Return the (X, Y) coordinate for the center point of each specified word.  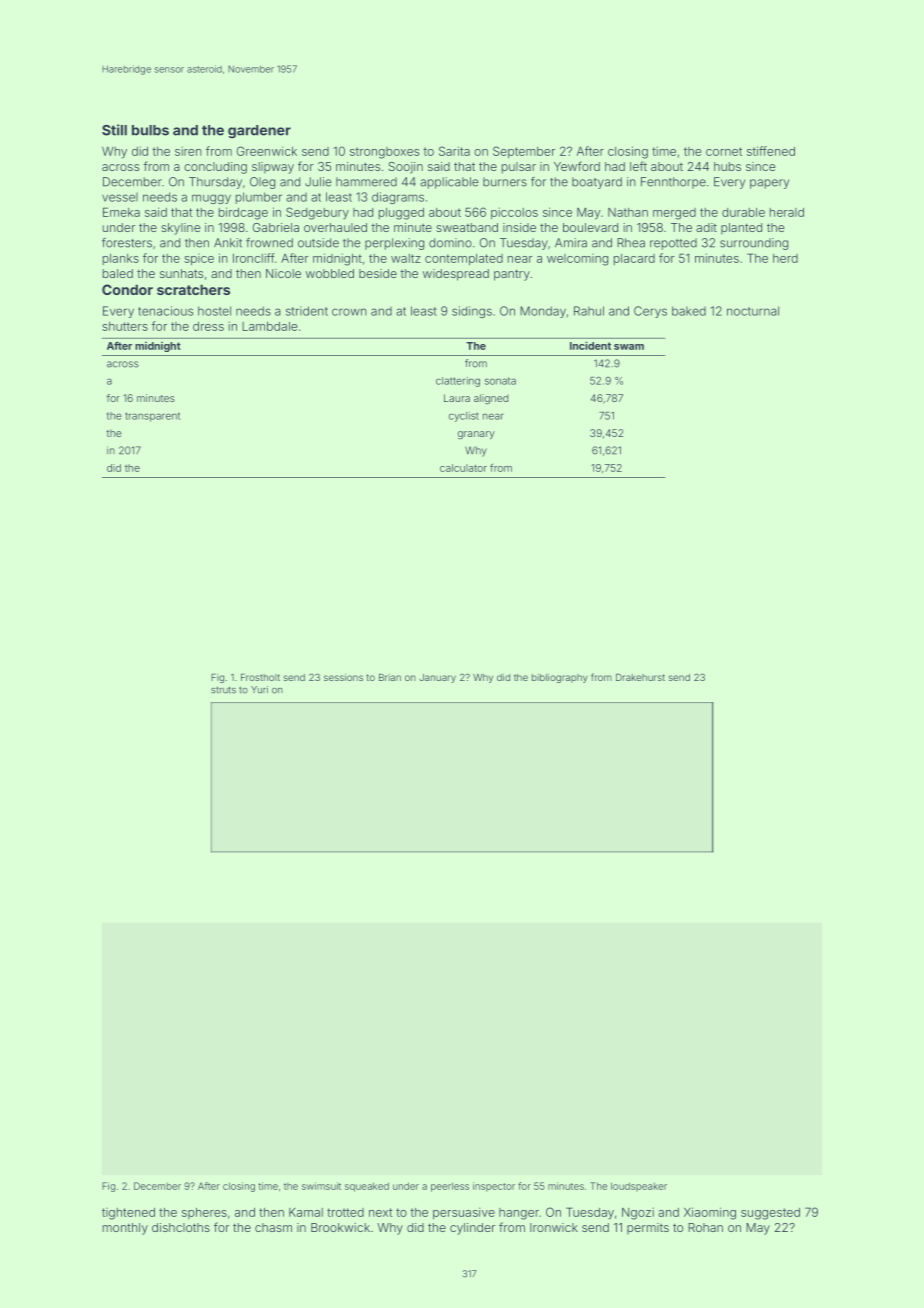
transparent (152, 417)
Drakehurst (640, 677)
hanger (519, 1214)
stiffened (771, 151)
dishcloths (181, 1227)
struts (223, 690)
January (437, 678)
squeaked (367, 1187)
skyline (180, 229)
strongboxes (384, 153)
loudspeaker (639, 1187)
